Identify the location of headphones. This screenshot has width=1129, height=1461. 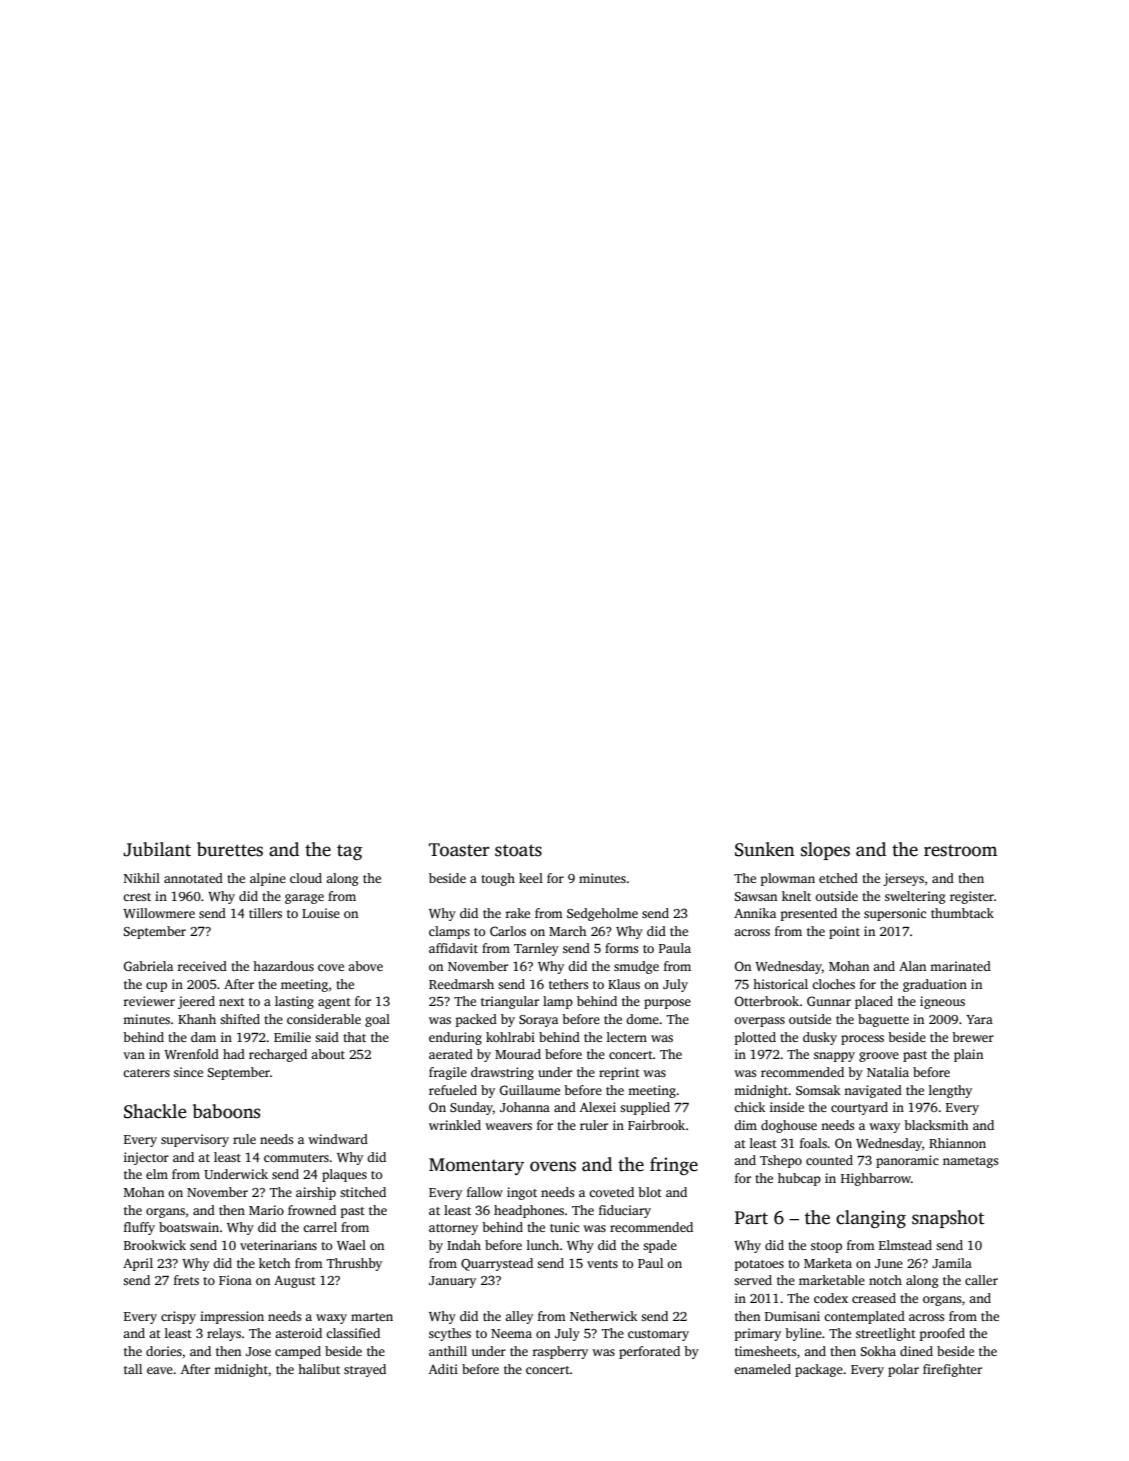
(529, 1211).
